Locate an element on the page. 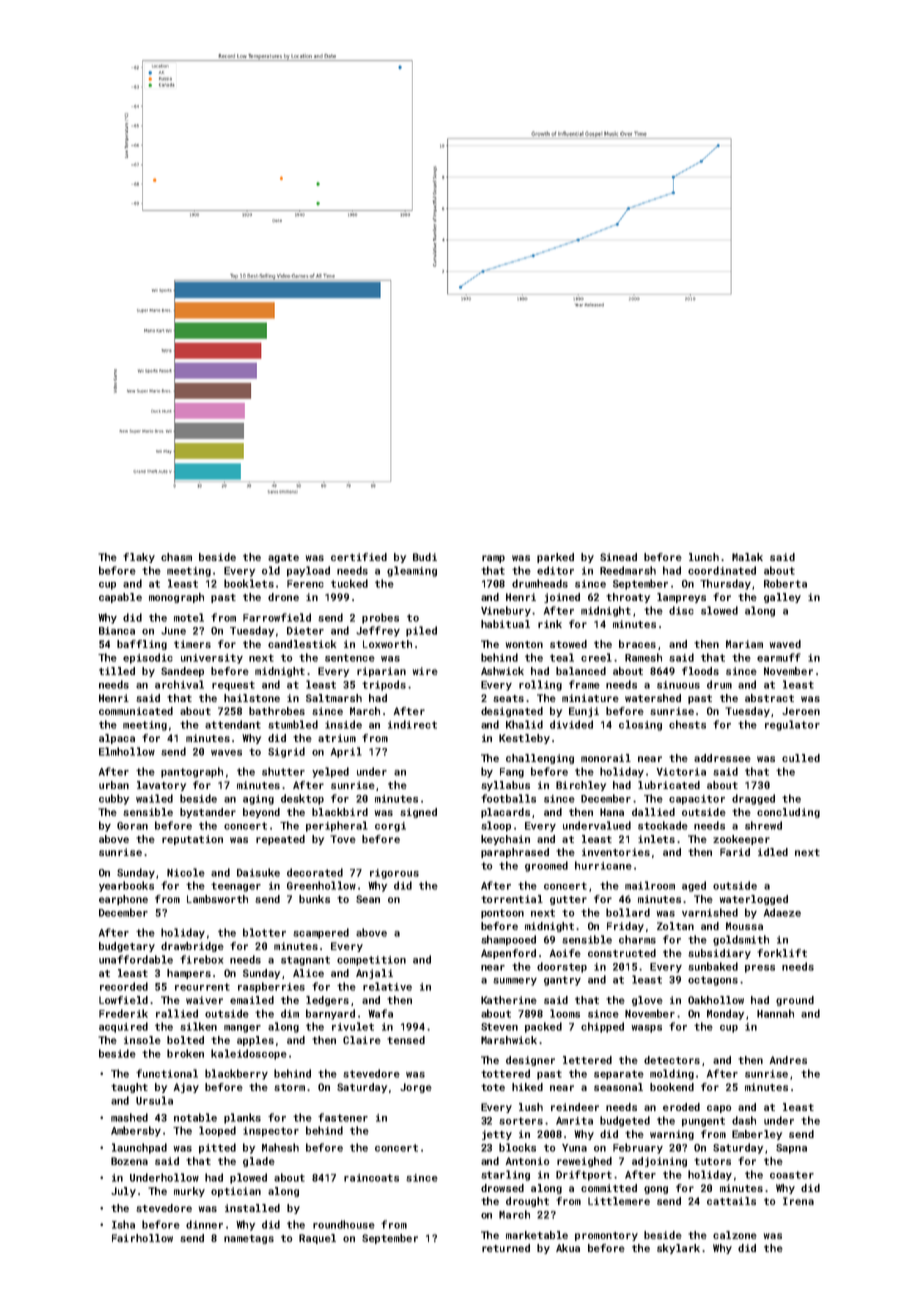 This document has width=924, height=1308. idled is located at coordinates (773, 852).
